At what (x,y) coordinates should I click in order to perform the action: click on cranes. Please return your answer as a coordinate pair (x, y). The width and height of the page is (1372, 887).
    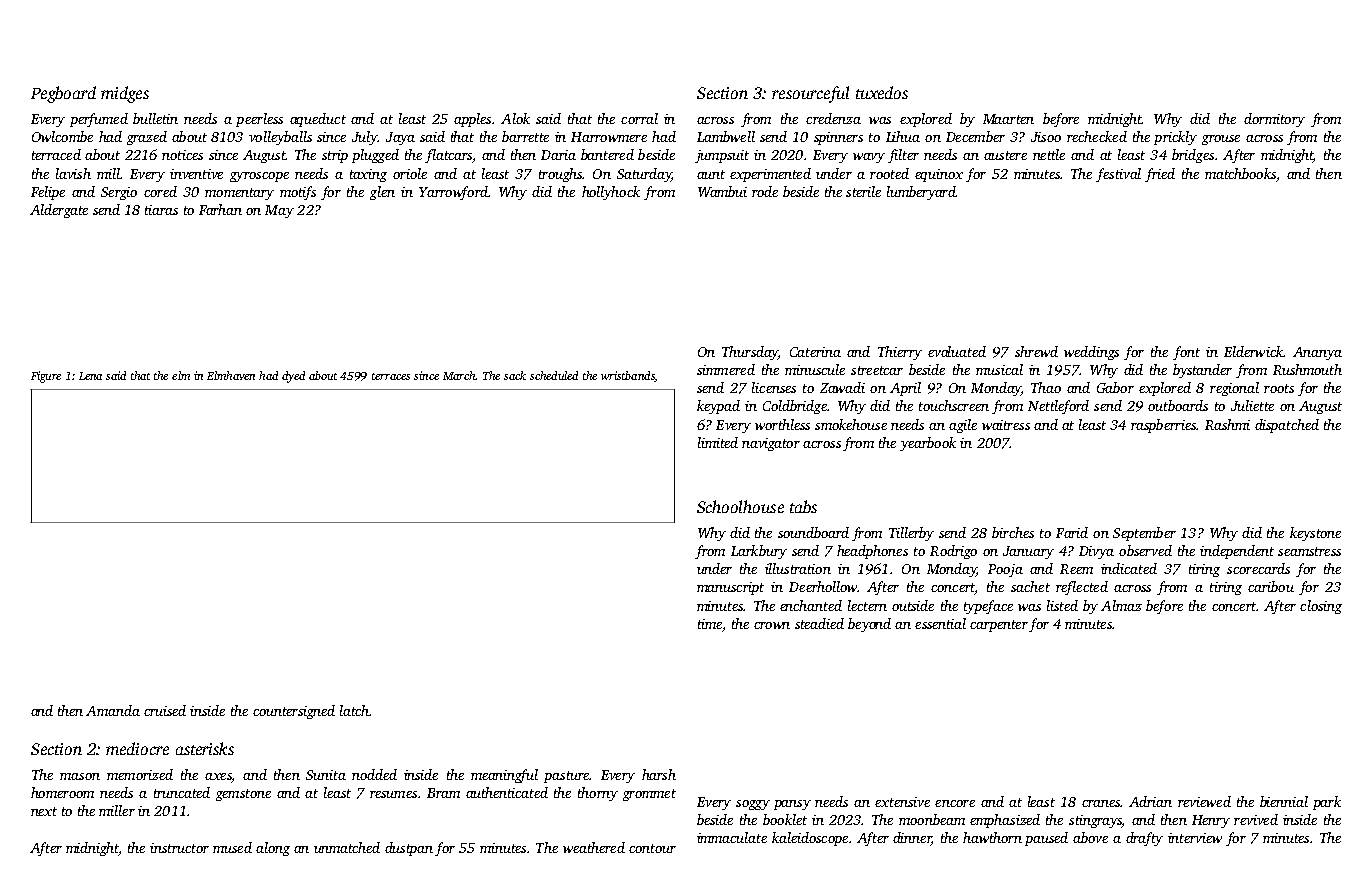
    Looking at the image, I should click on (1101, 803).
